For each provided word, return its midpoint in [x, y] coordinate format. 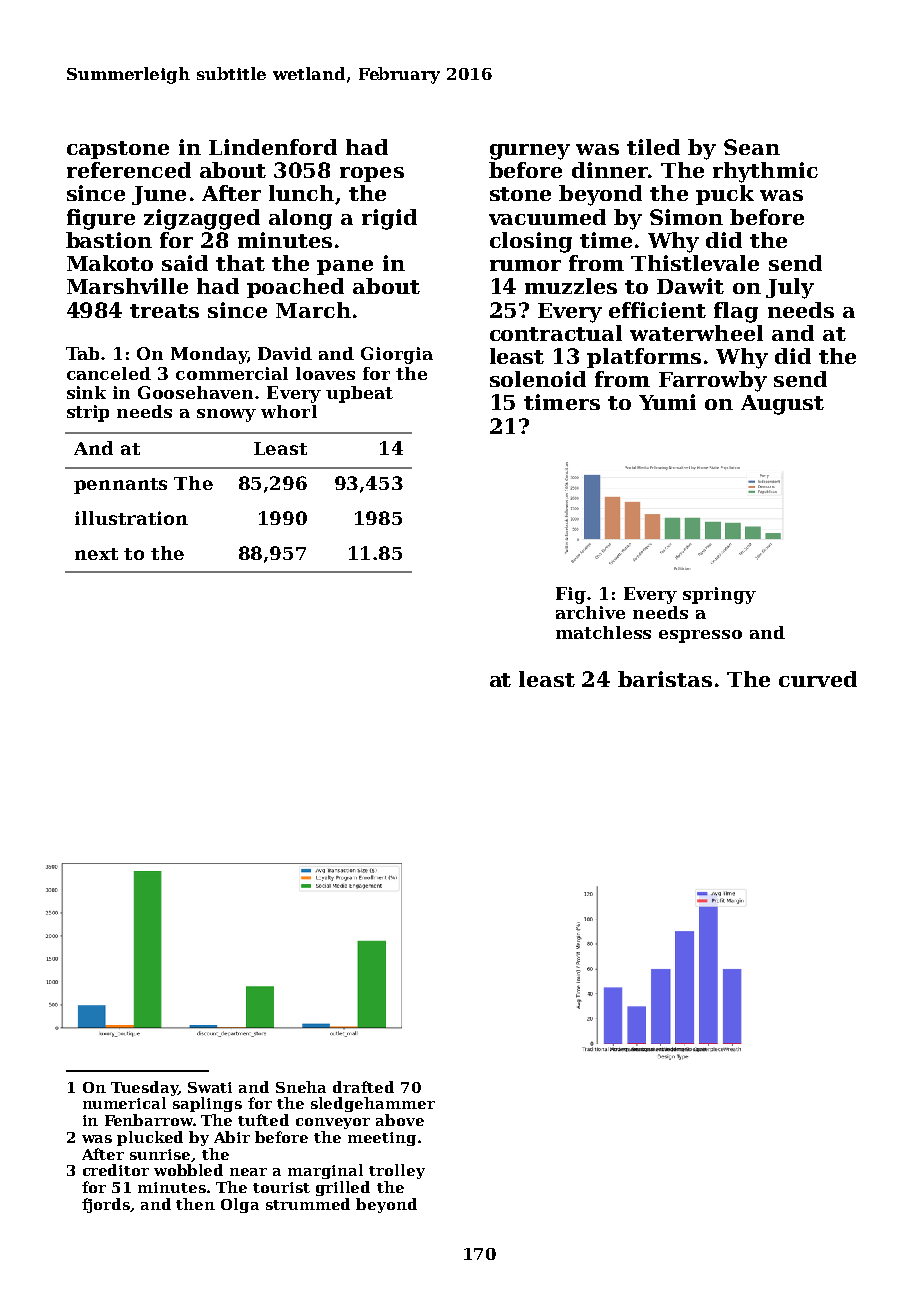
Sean [752, 147]
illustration [131, 518]
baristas [665, 679]
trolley [397, 1171]
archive [590, 612]
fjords [106, 1205]
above [400, 1120]
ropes [372, 174]
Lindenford [273, 147]
